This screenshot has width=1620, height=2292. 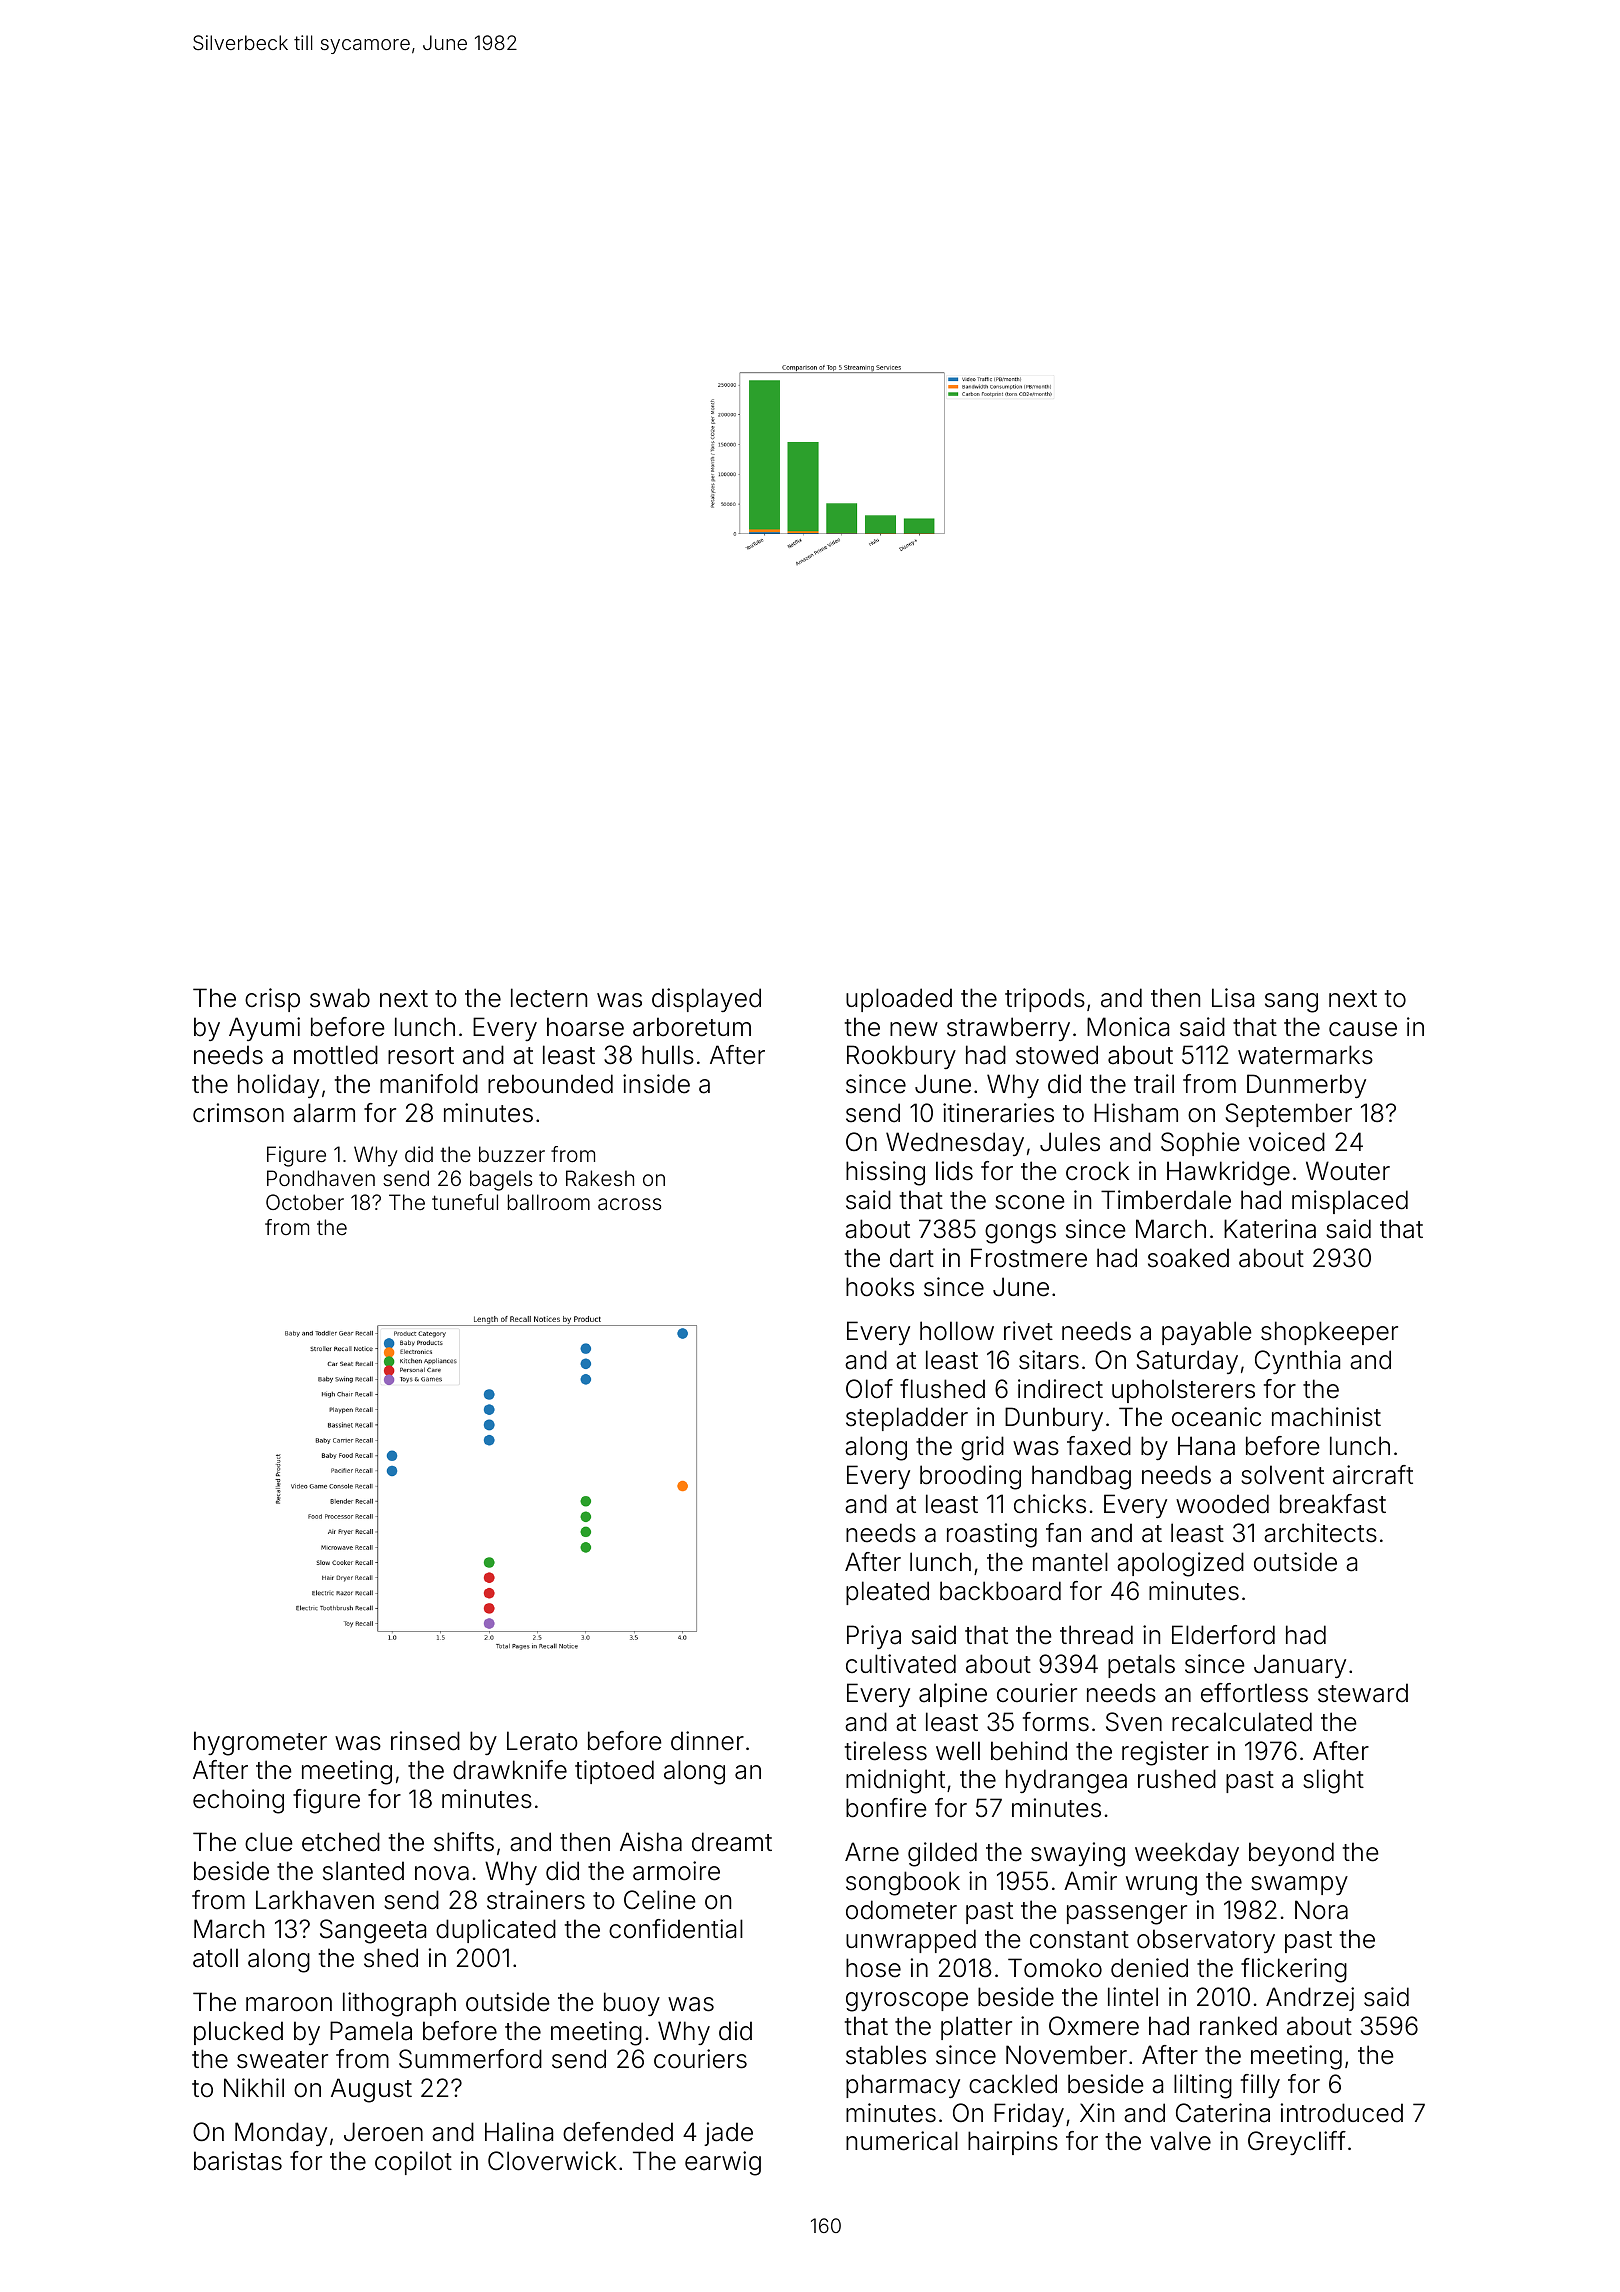 What do you see at coordinates (886, 1808) in the screenshot?
I see `bonfire` at bounding box center [886, 1808].
